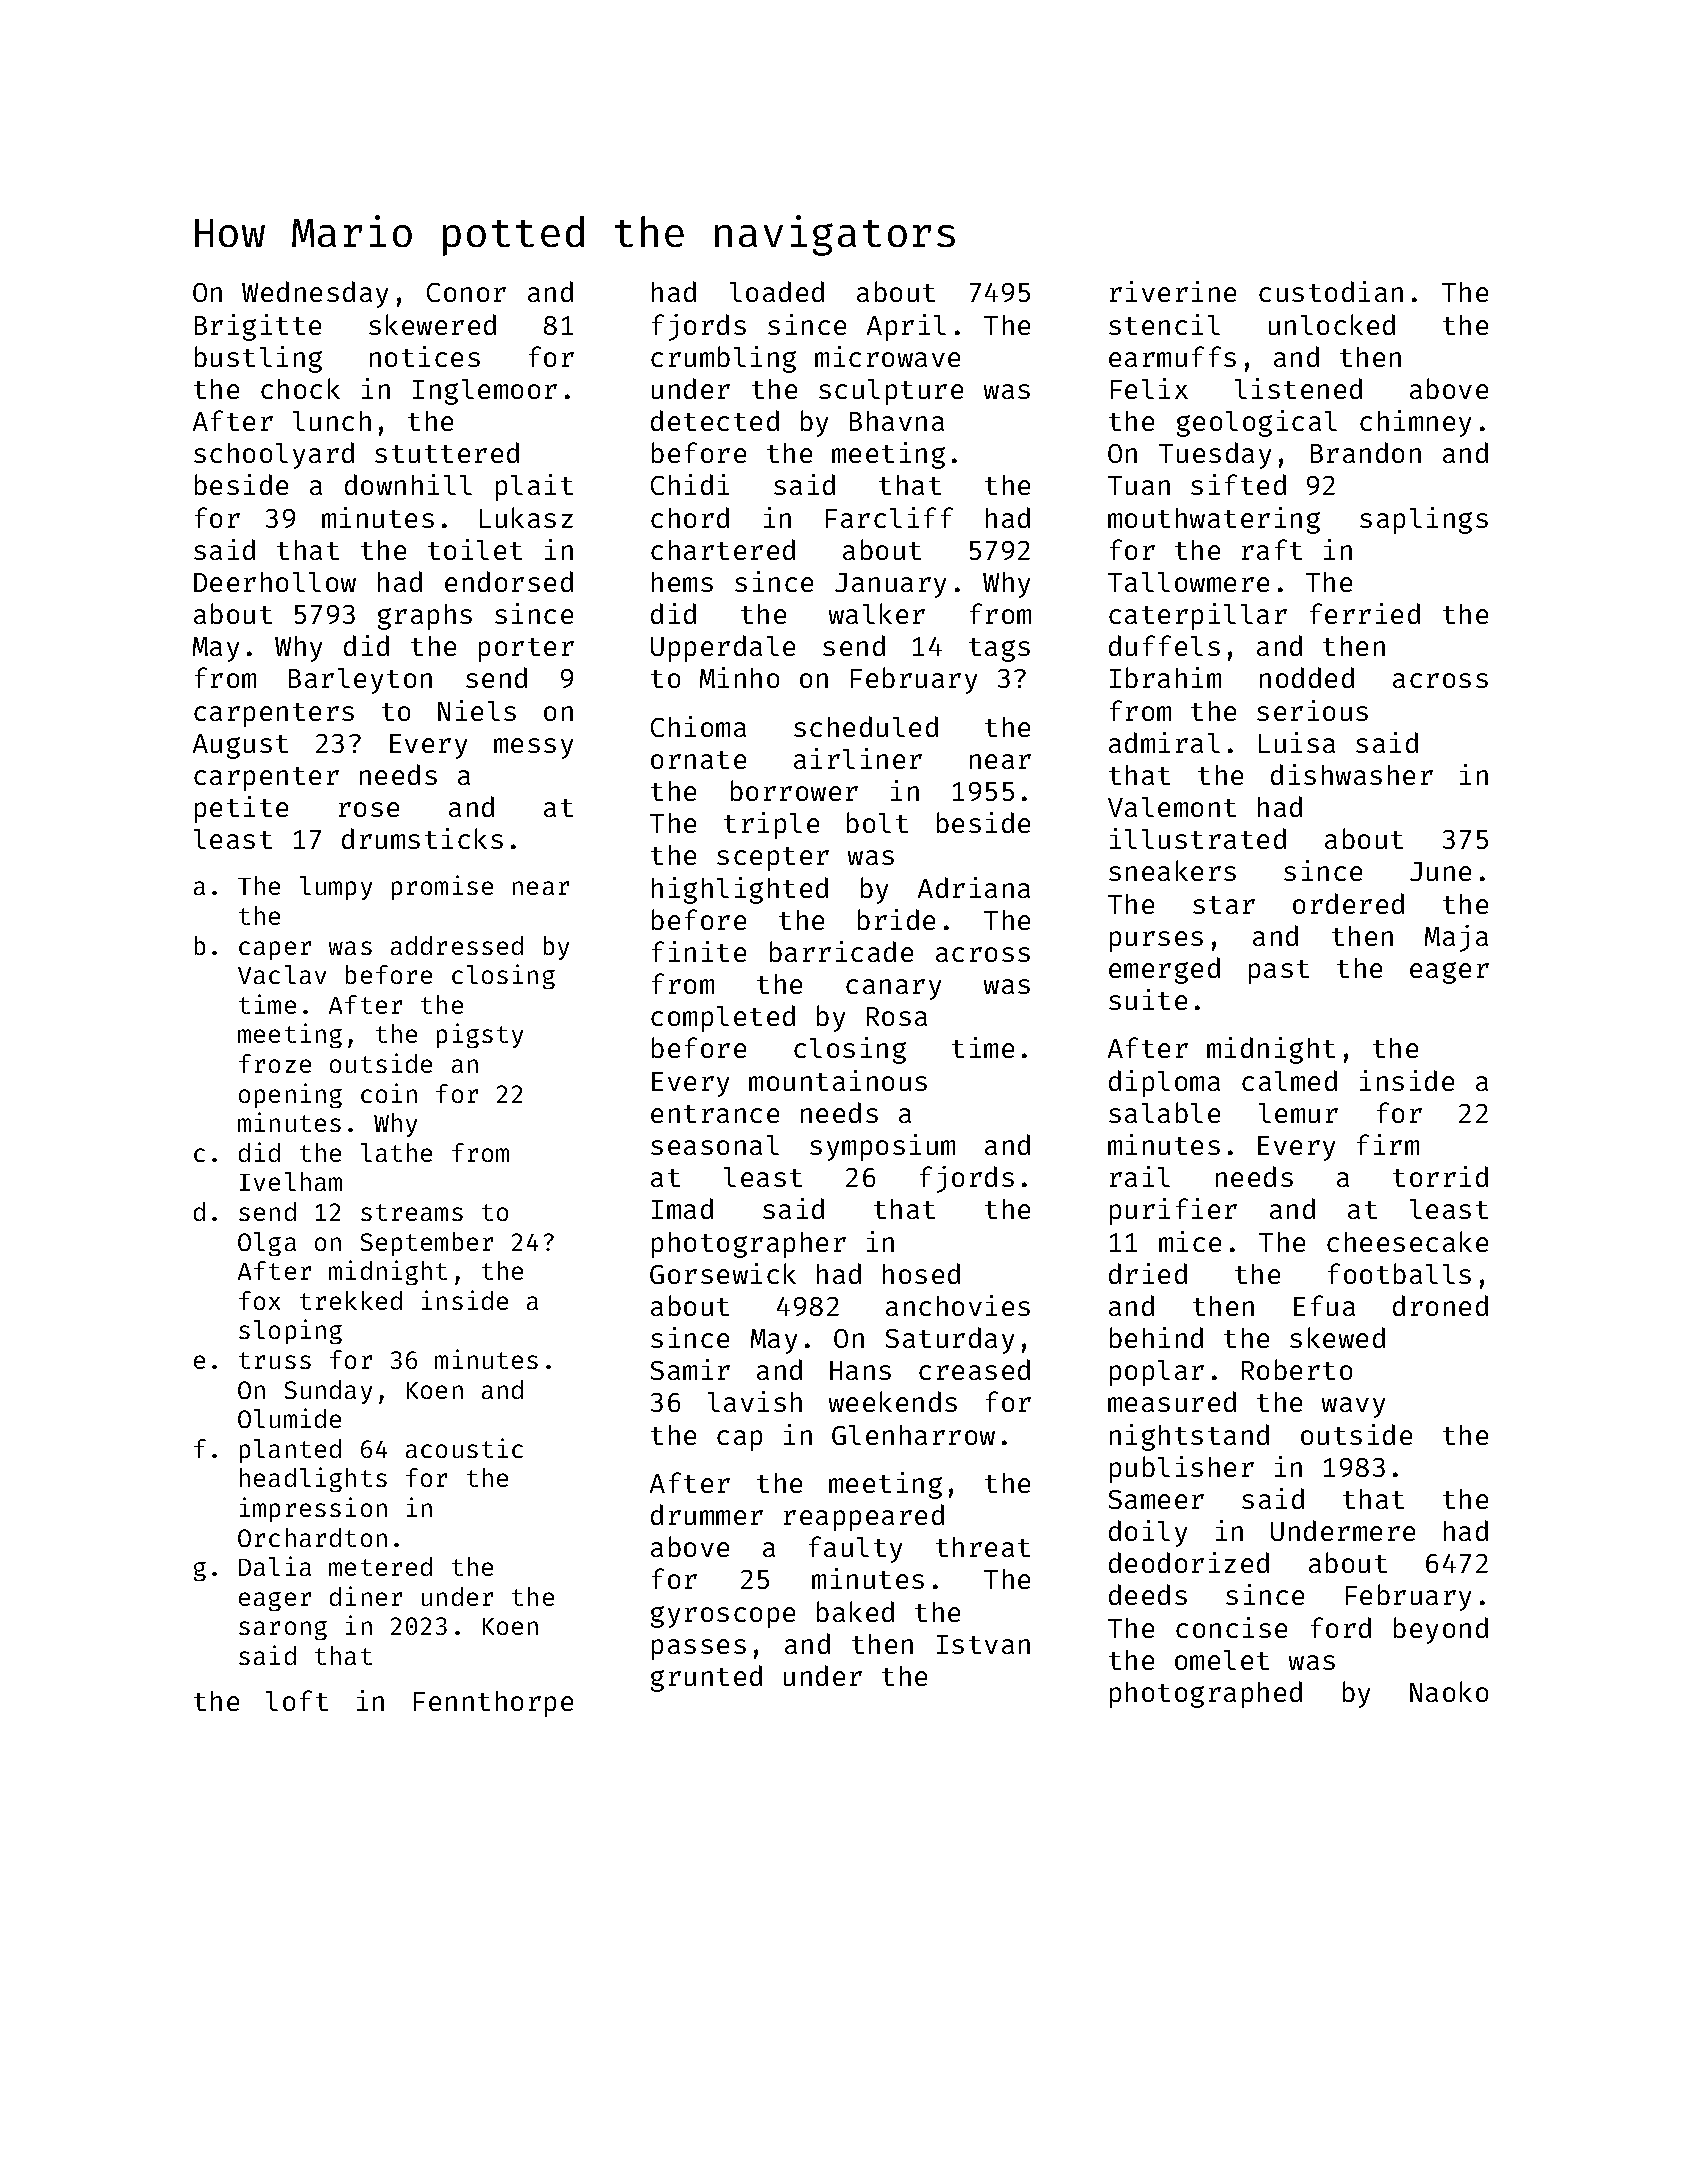 Image resolution: width=1683 pixels, height=2178 pixels. I want to click on Fennthorpe, so click(493, 1704).
